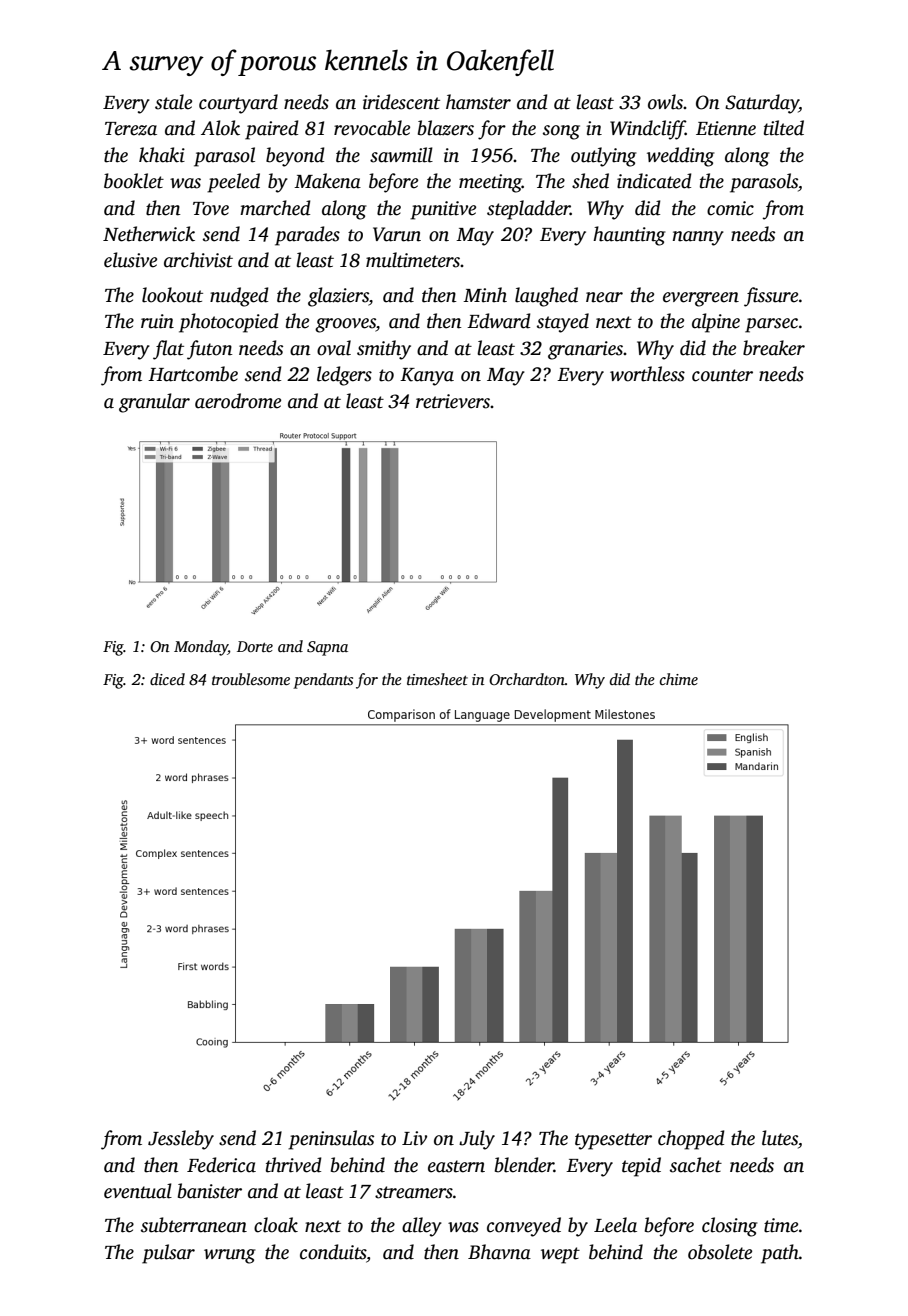  Describe the element at coordinates (615, 1225) in the screenshot. I see `Leela` at that location.
